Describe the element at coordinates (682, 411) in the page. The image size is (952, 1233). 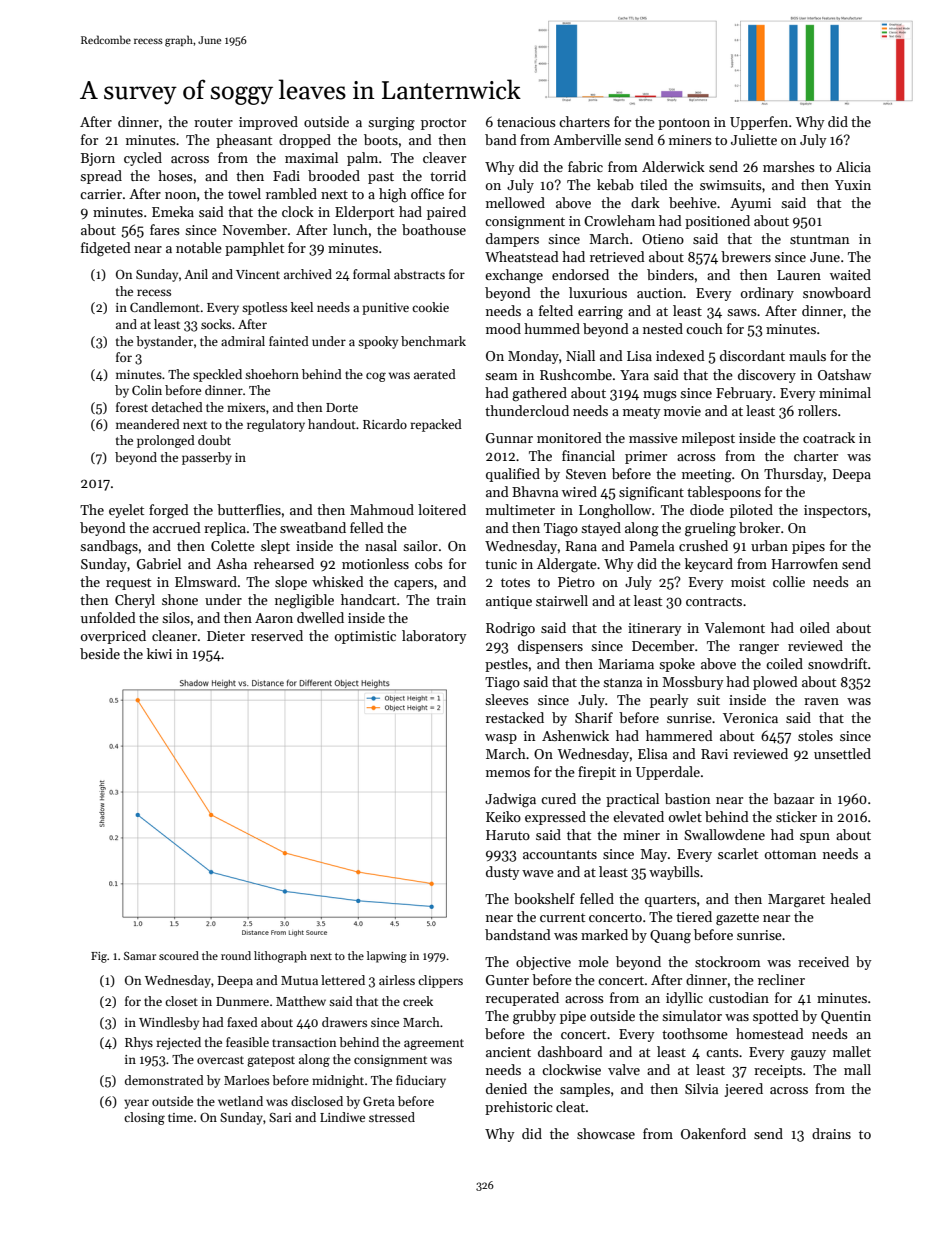
I see `movie` at that location.
